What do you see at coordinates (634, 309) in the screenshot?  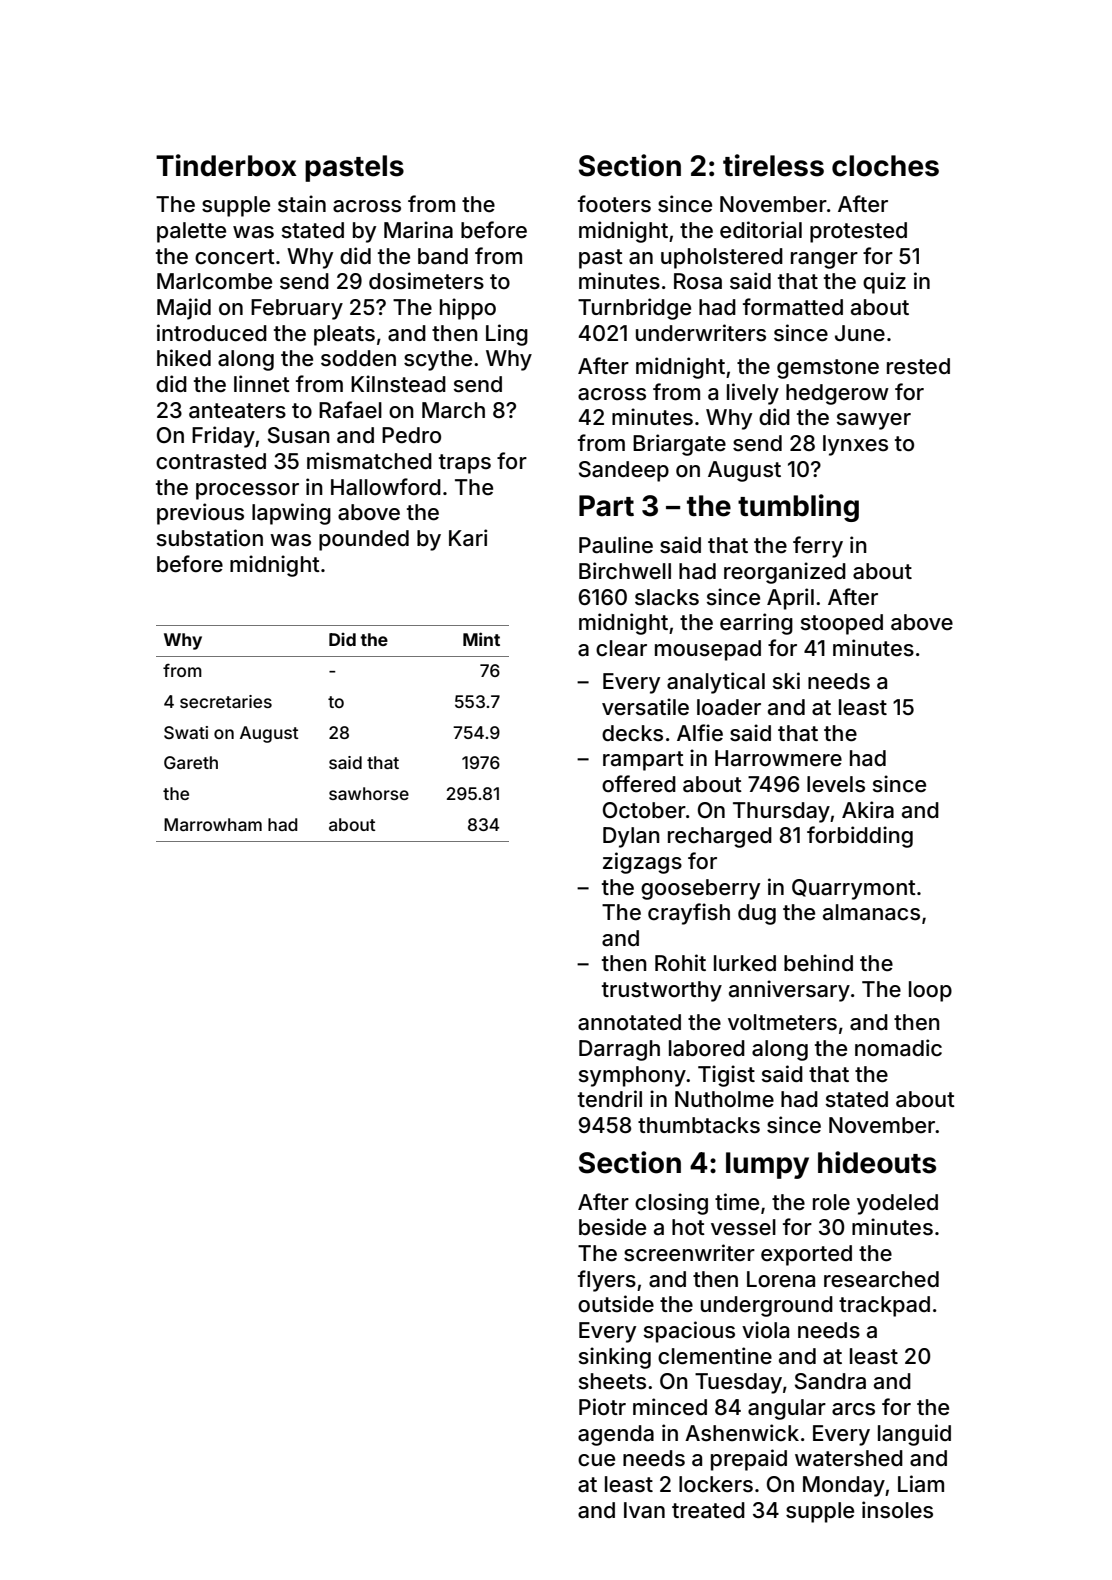 I see `Turnbridge` at bounding box center [634, 309].
